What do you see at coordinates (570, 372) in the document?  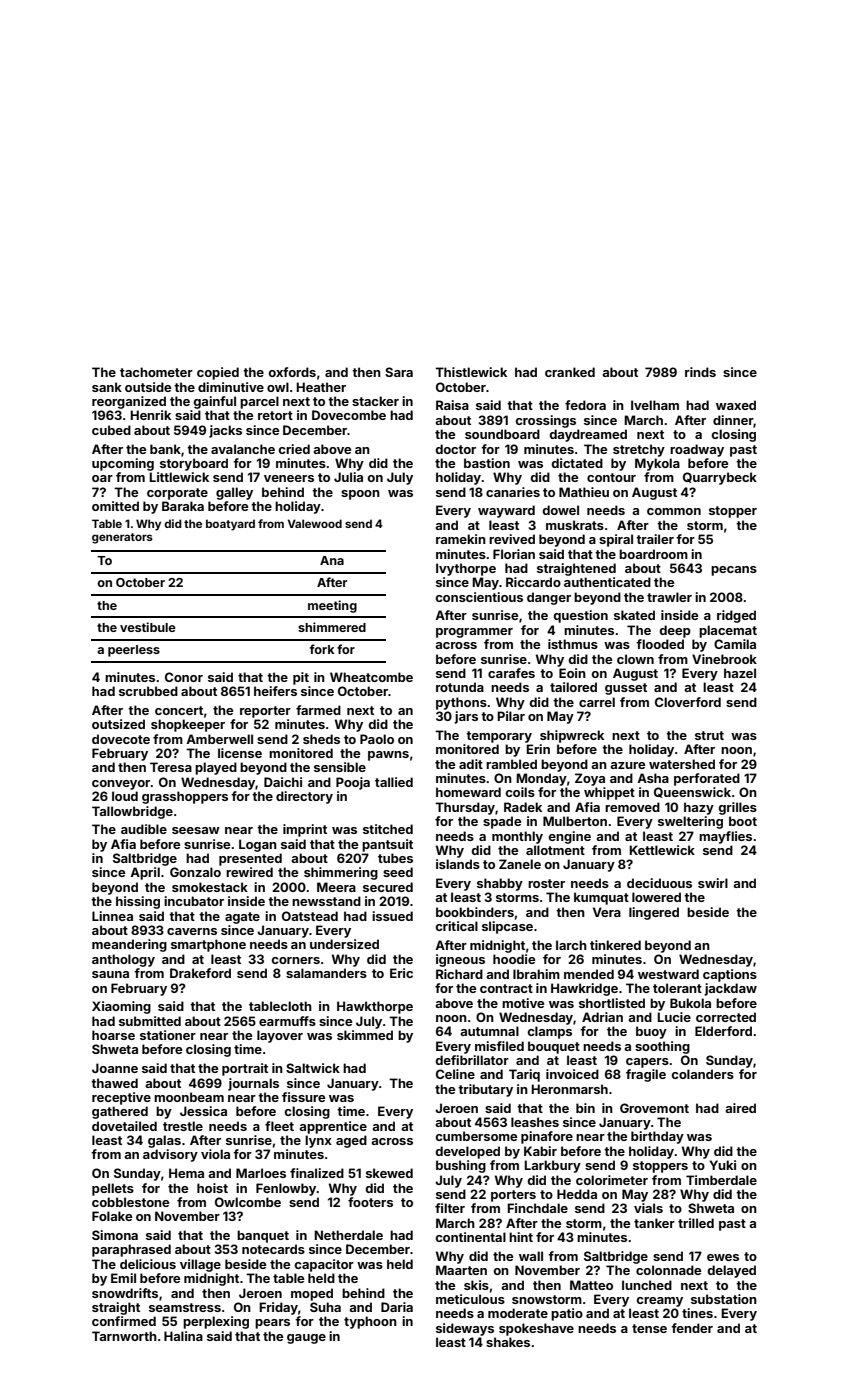 I see `cranked` at bounding box center [570, 372].
